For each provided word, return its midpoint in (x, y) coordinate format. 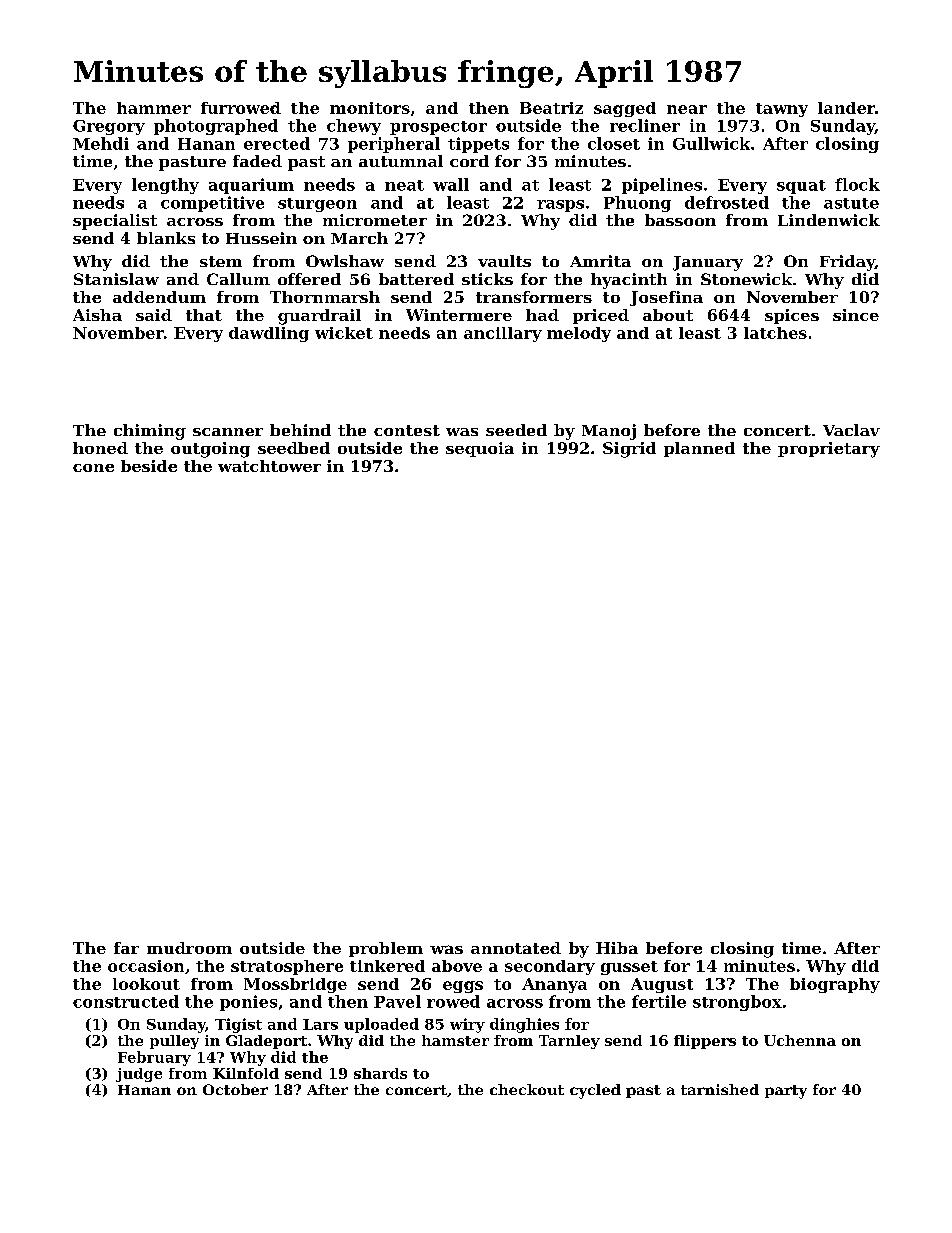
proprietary (829, 450)
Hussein (261, 238)
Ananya (554, 985)
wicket (344, 333)
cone (93, 468)
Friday (847, 263)
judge (139, 1075)
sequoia (480, 449)
